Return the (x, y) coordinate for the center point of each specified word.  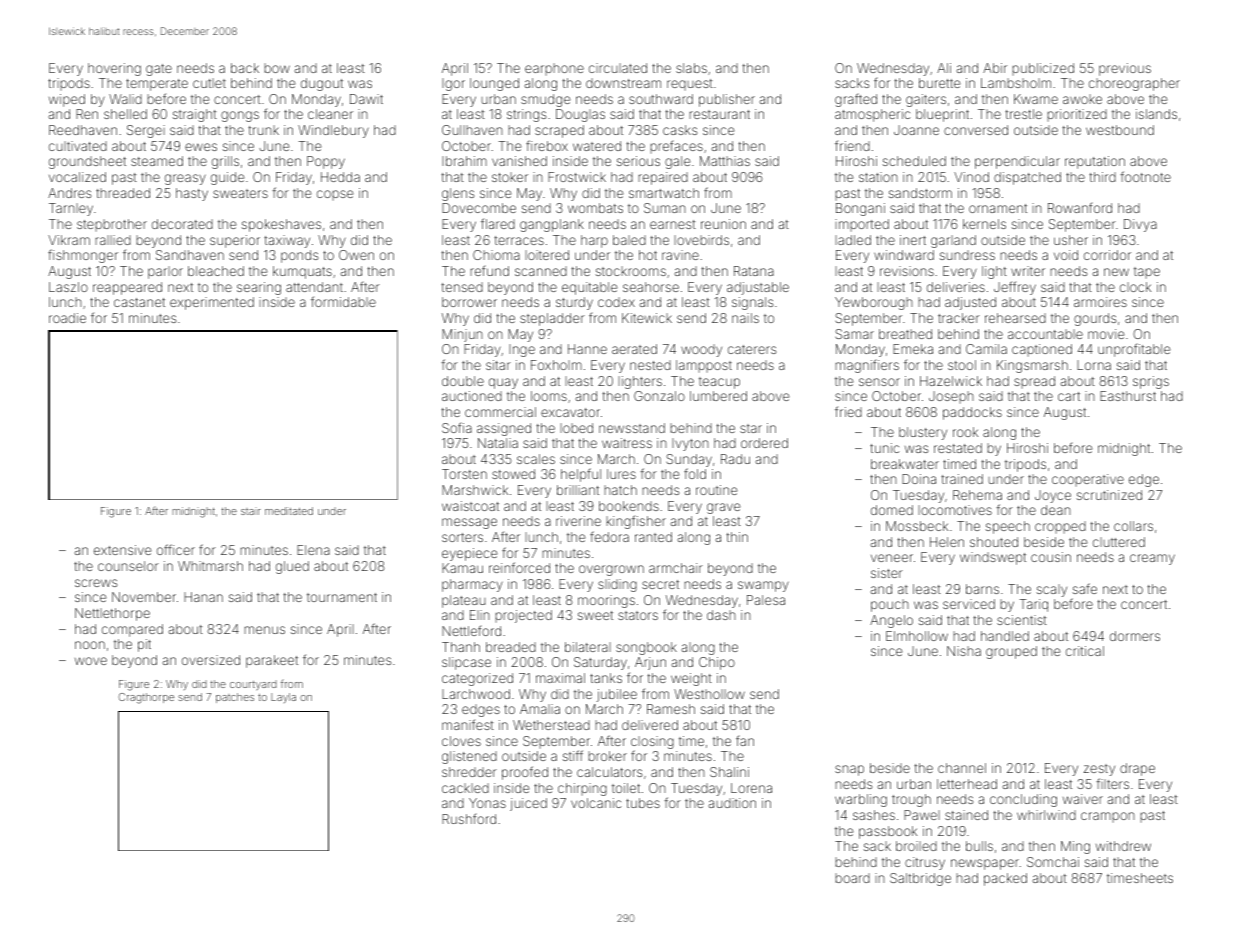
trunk (263, 130)
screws (96, 583)
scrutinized (1109, 495)
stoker (510, 177)
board (852, 878)
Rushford (469, 818)
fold (695, 473)
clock (1135, 287)
